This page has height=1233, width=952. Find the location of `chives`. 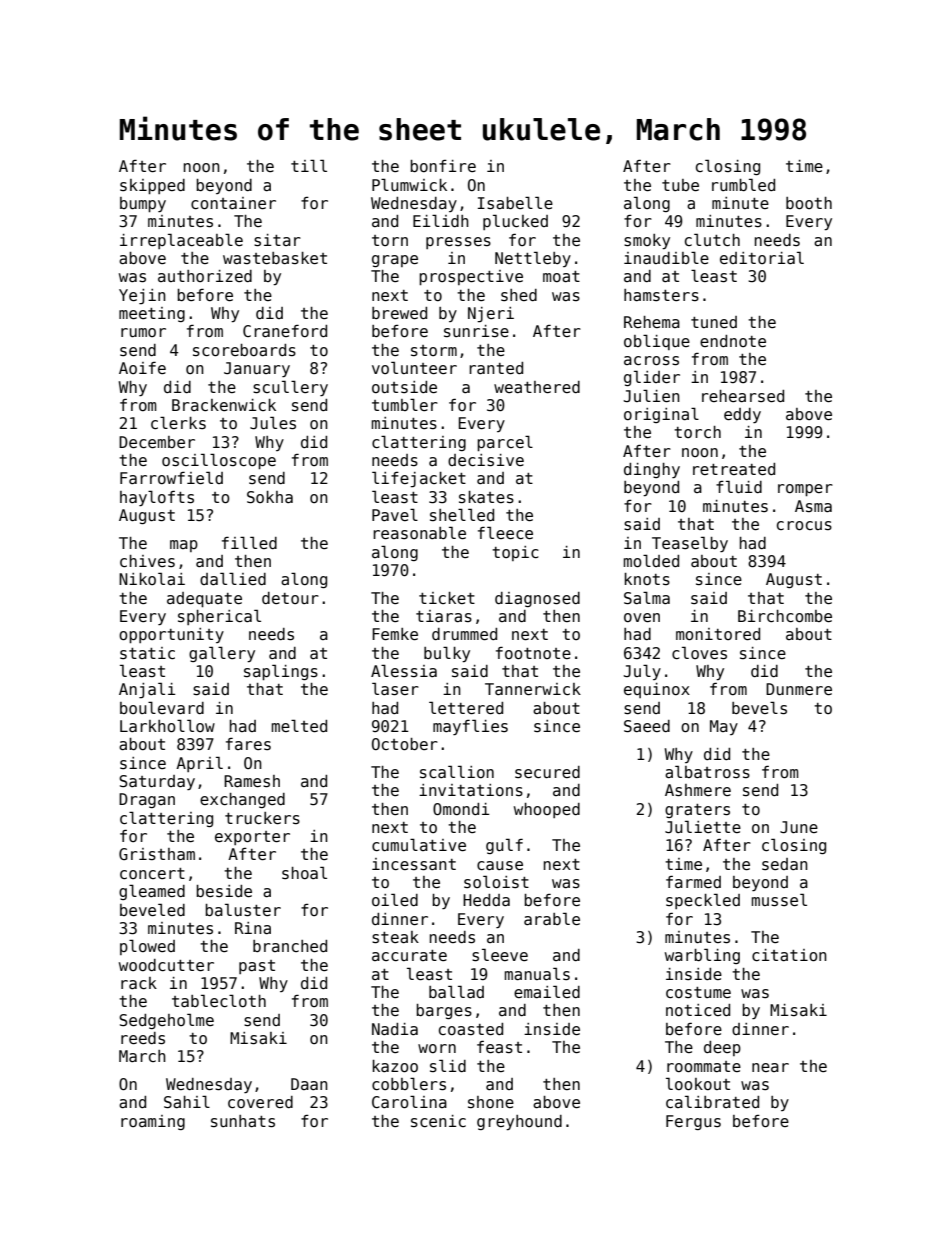

chives is located at coordinates (147, 561).
